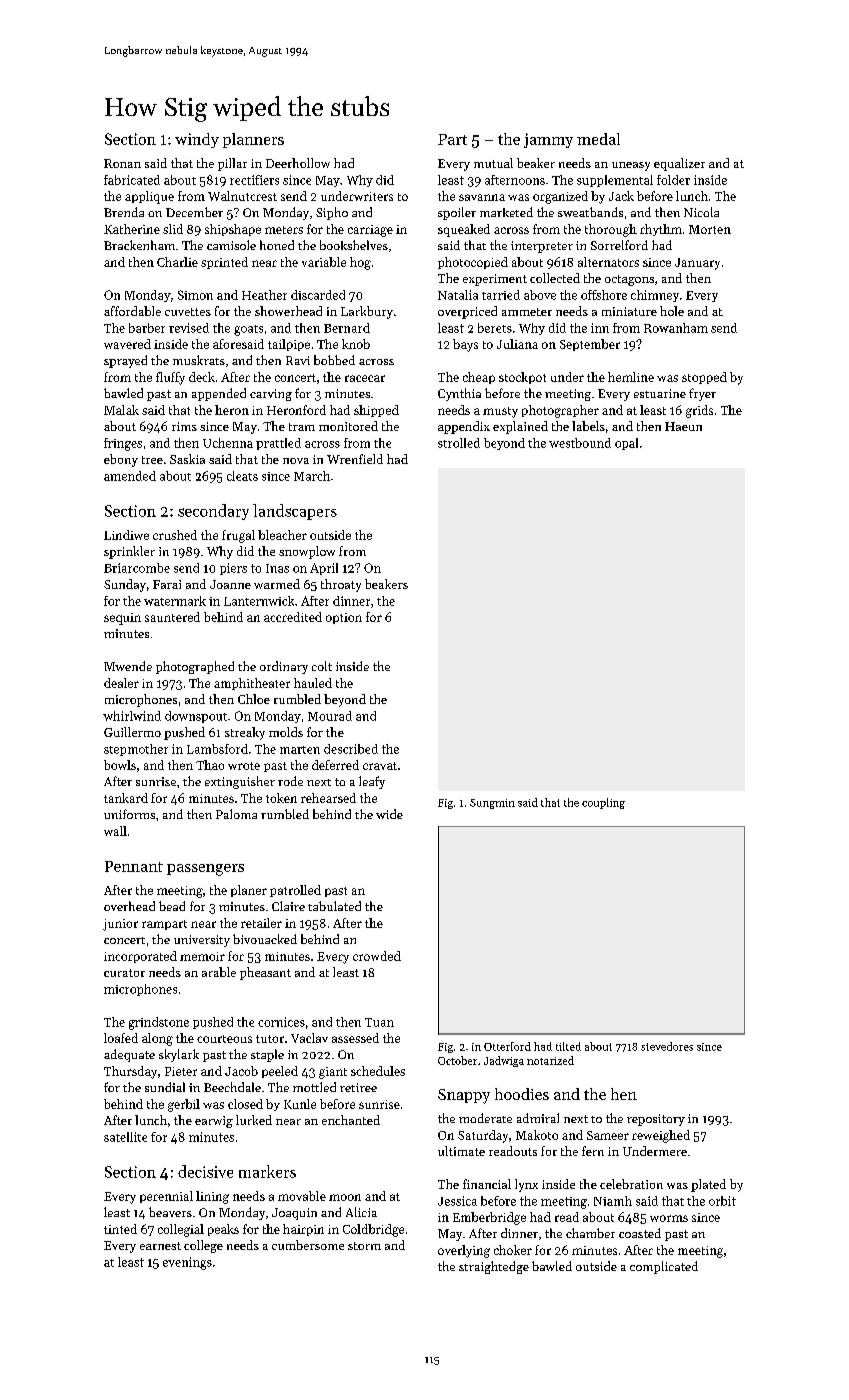 Image resolution: width=849 pixels, height=1400 pixels. I want to click on windy, so click(197, 140).
